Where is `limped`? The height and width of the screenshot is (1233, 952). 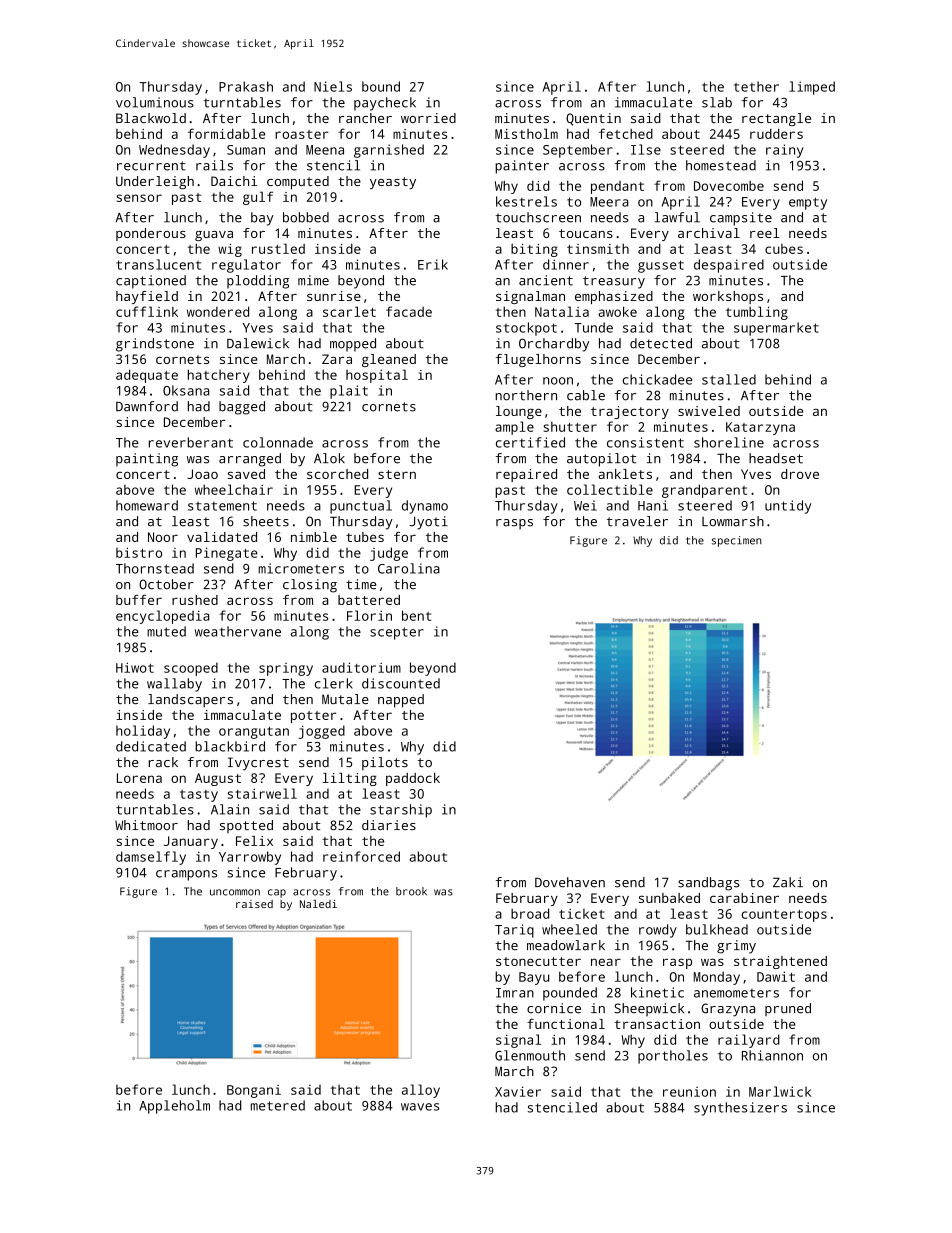 limped is located at coordinates (812, 88).
